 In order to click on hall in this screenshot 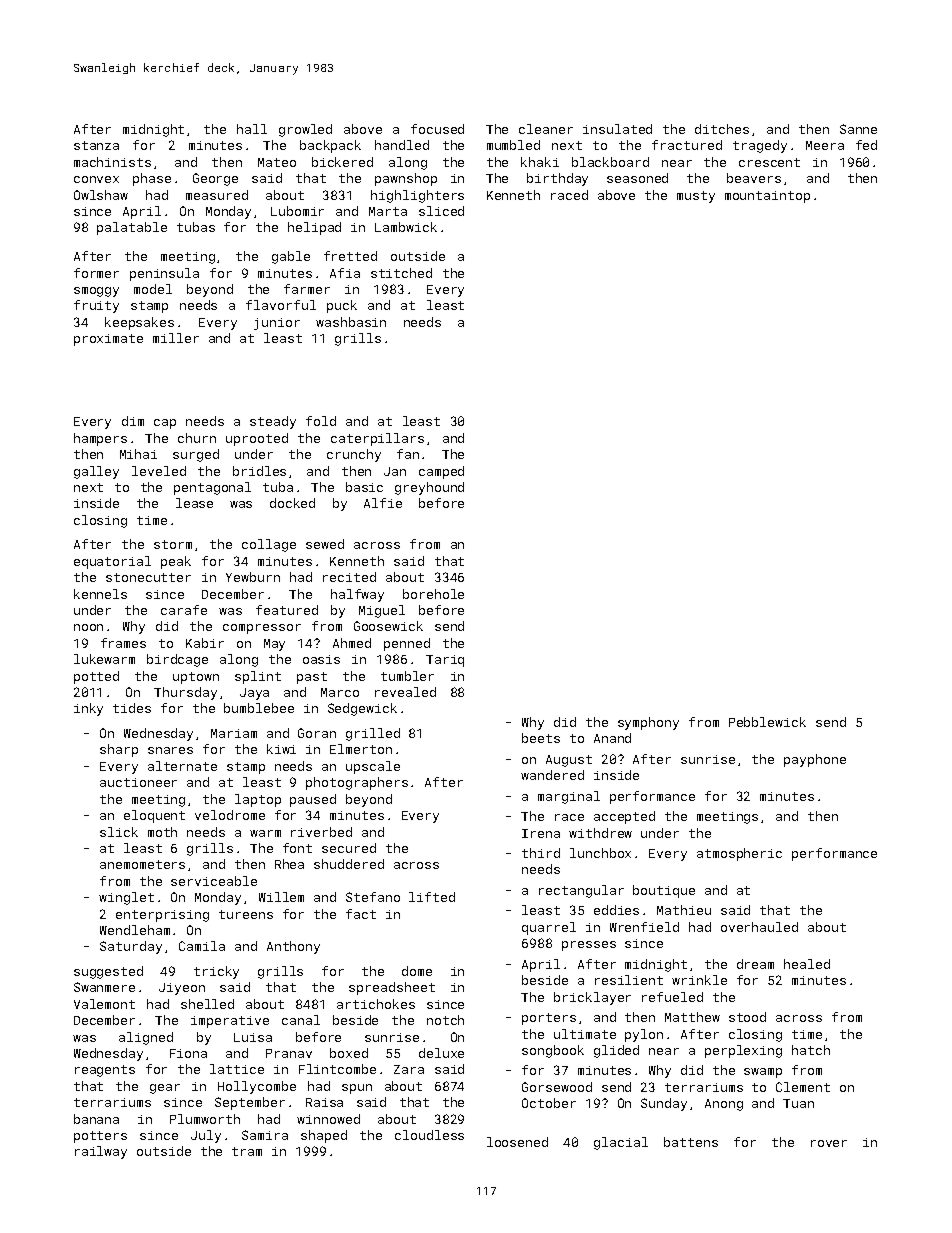, I will do `click(252, 129)`.
